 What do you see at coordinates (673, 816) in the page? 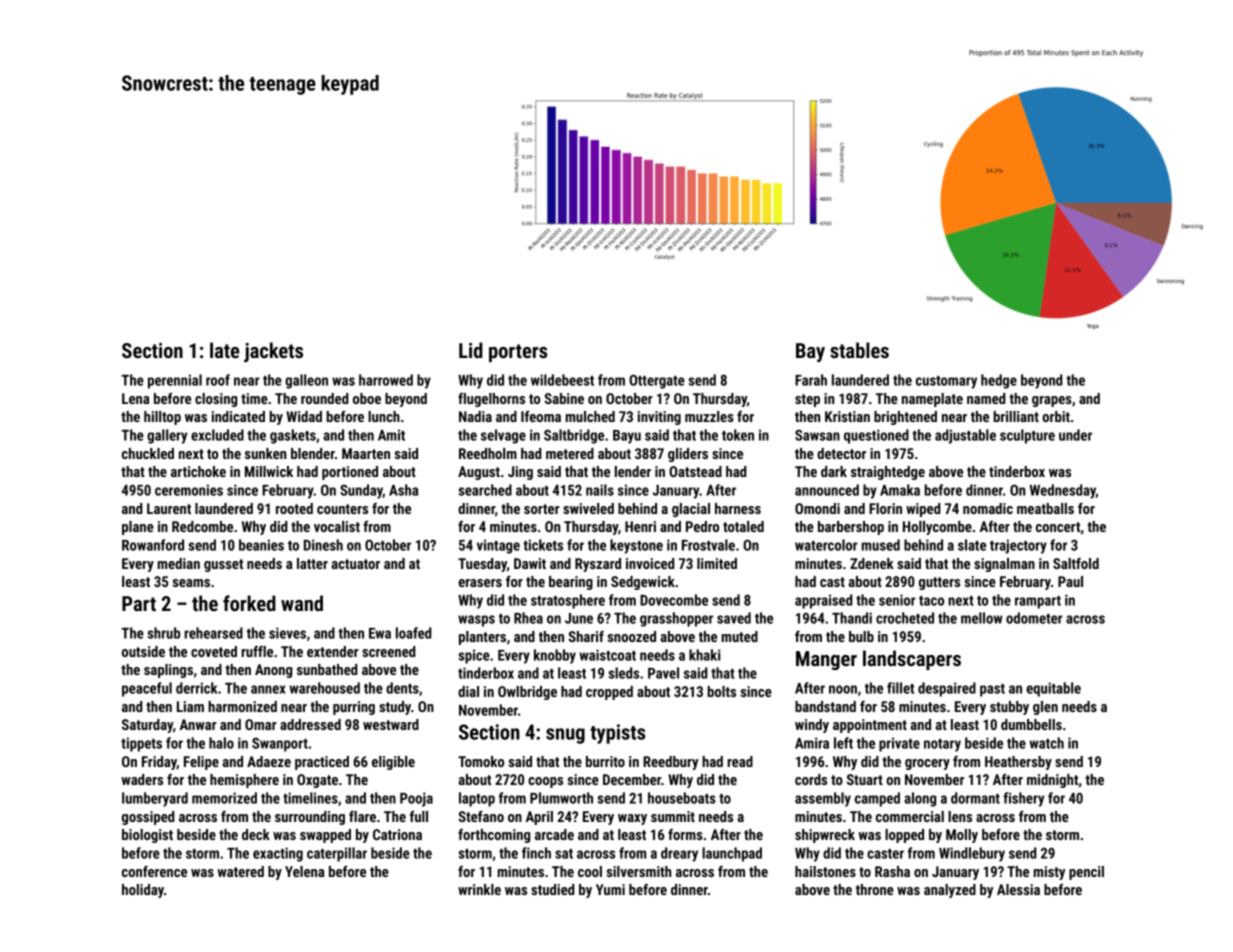
I see `summit` at bounding box center [673, 816].
